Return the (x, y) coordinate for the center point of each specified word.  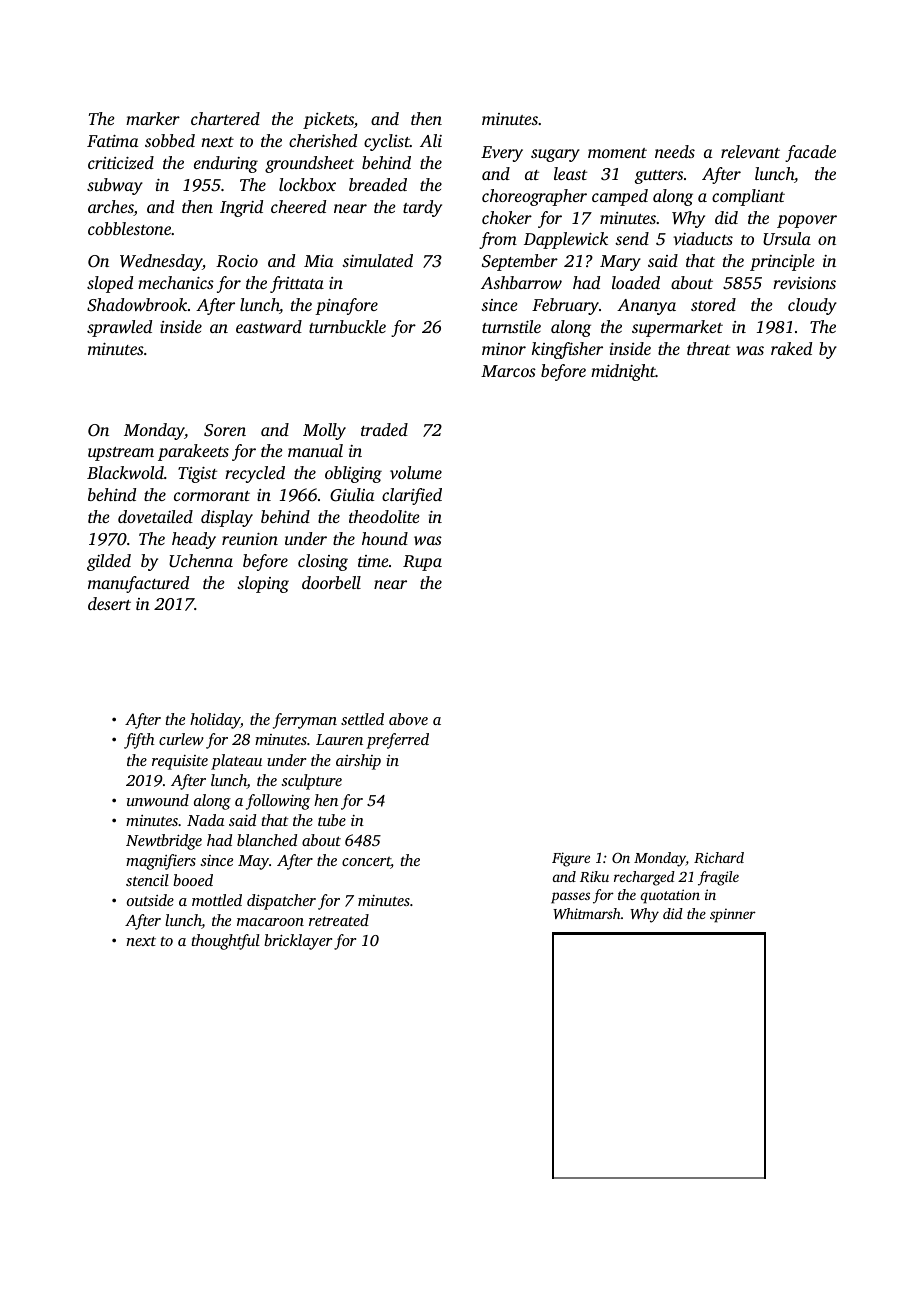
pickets (328, 120)
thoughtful (225, 942)
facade (810, 153)
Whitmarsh (587, 913)
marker (153, 118)
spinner (733, 916)
